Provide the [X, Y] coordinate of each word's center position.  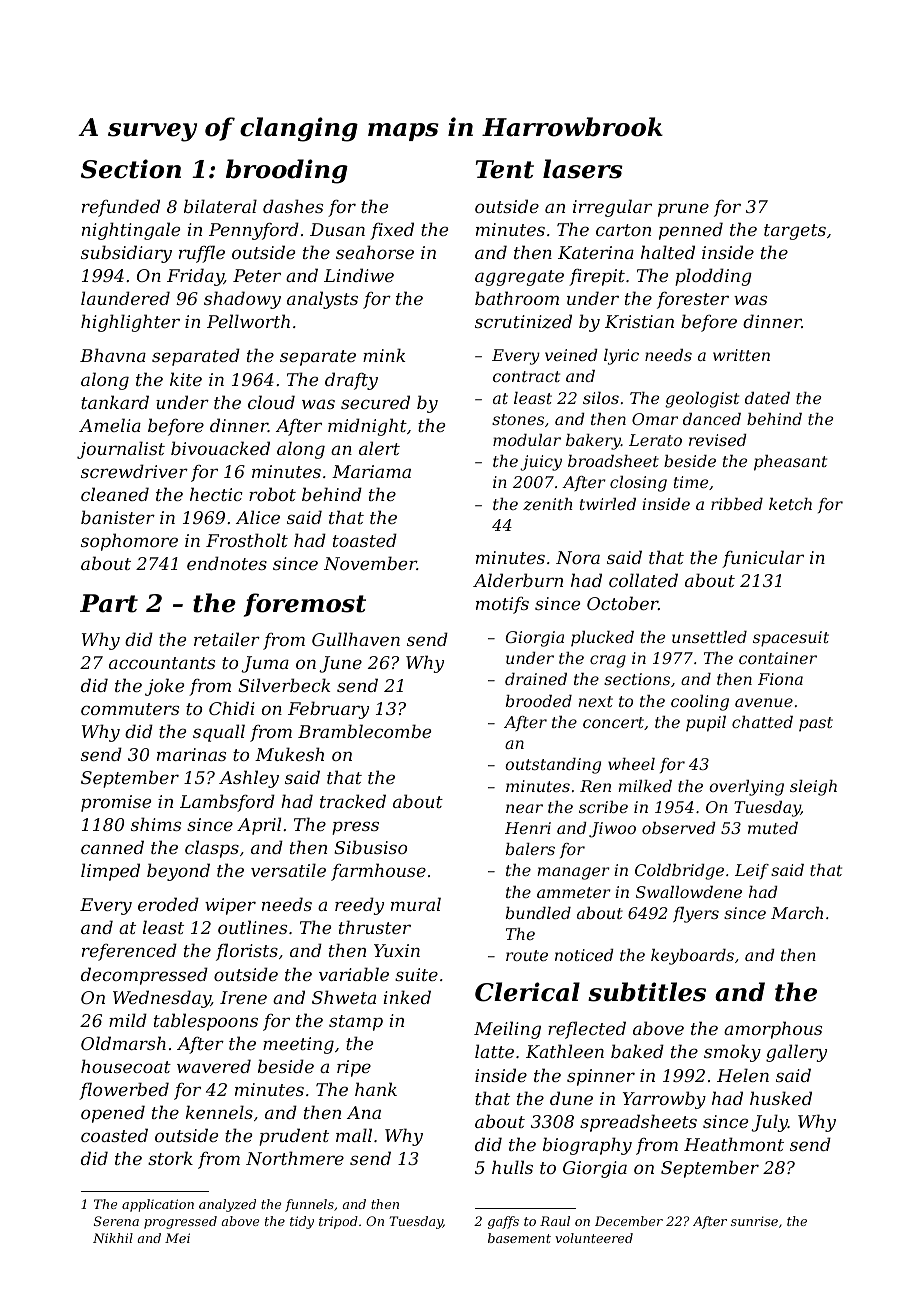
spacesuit [791, 639]
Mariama [371, 471]
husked [781, 1098]
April [259, 826]
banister [118, 517]
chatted [762, 722]
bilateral [220, 206]
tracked [353, 801]
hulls [512, 1167]
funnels [309, 1205]
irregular [612, 208]
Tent [505, 169]
